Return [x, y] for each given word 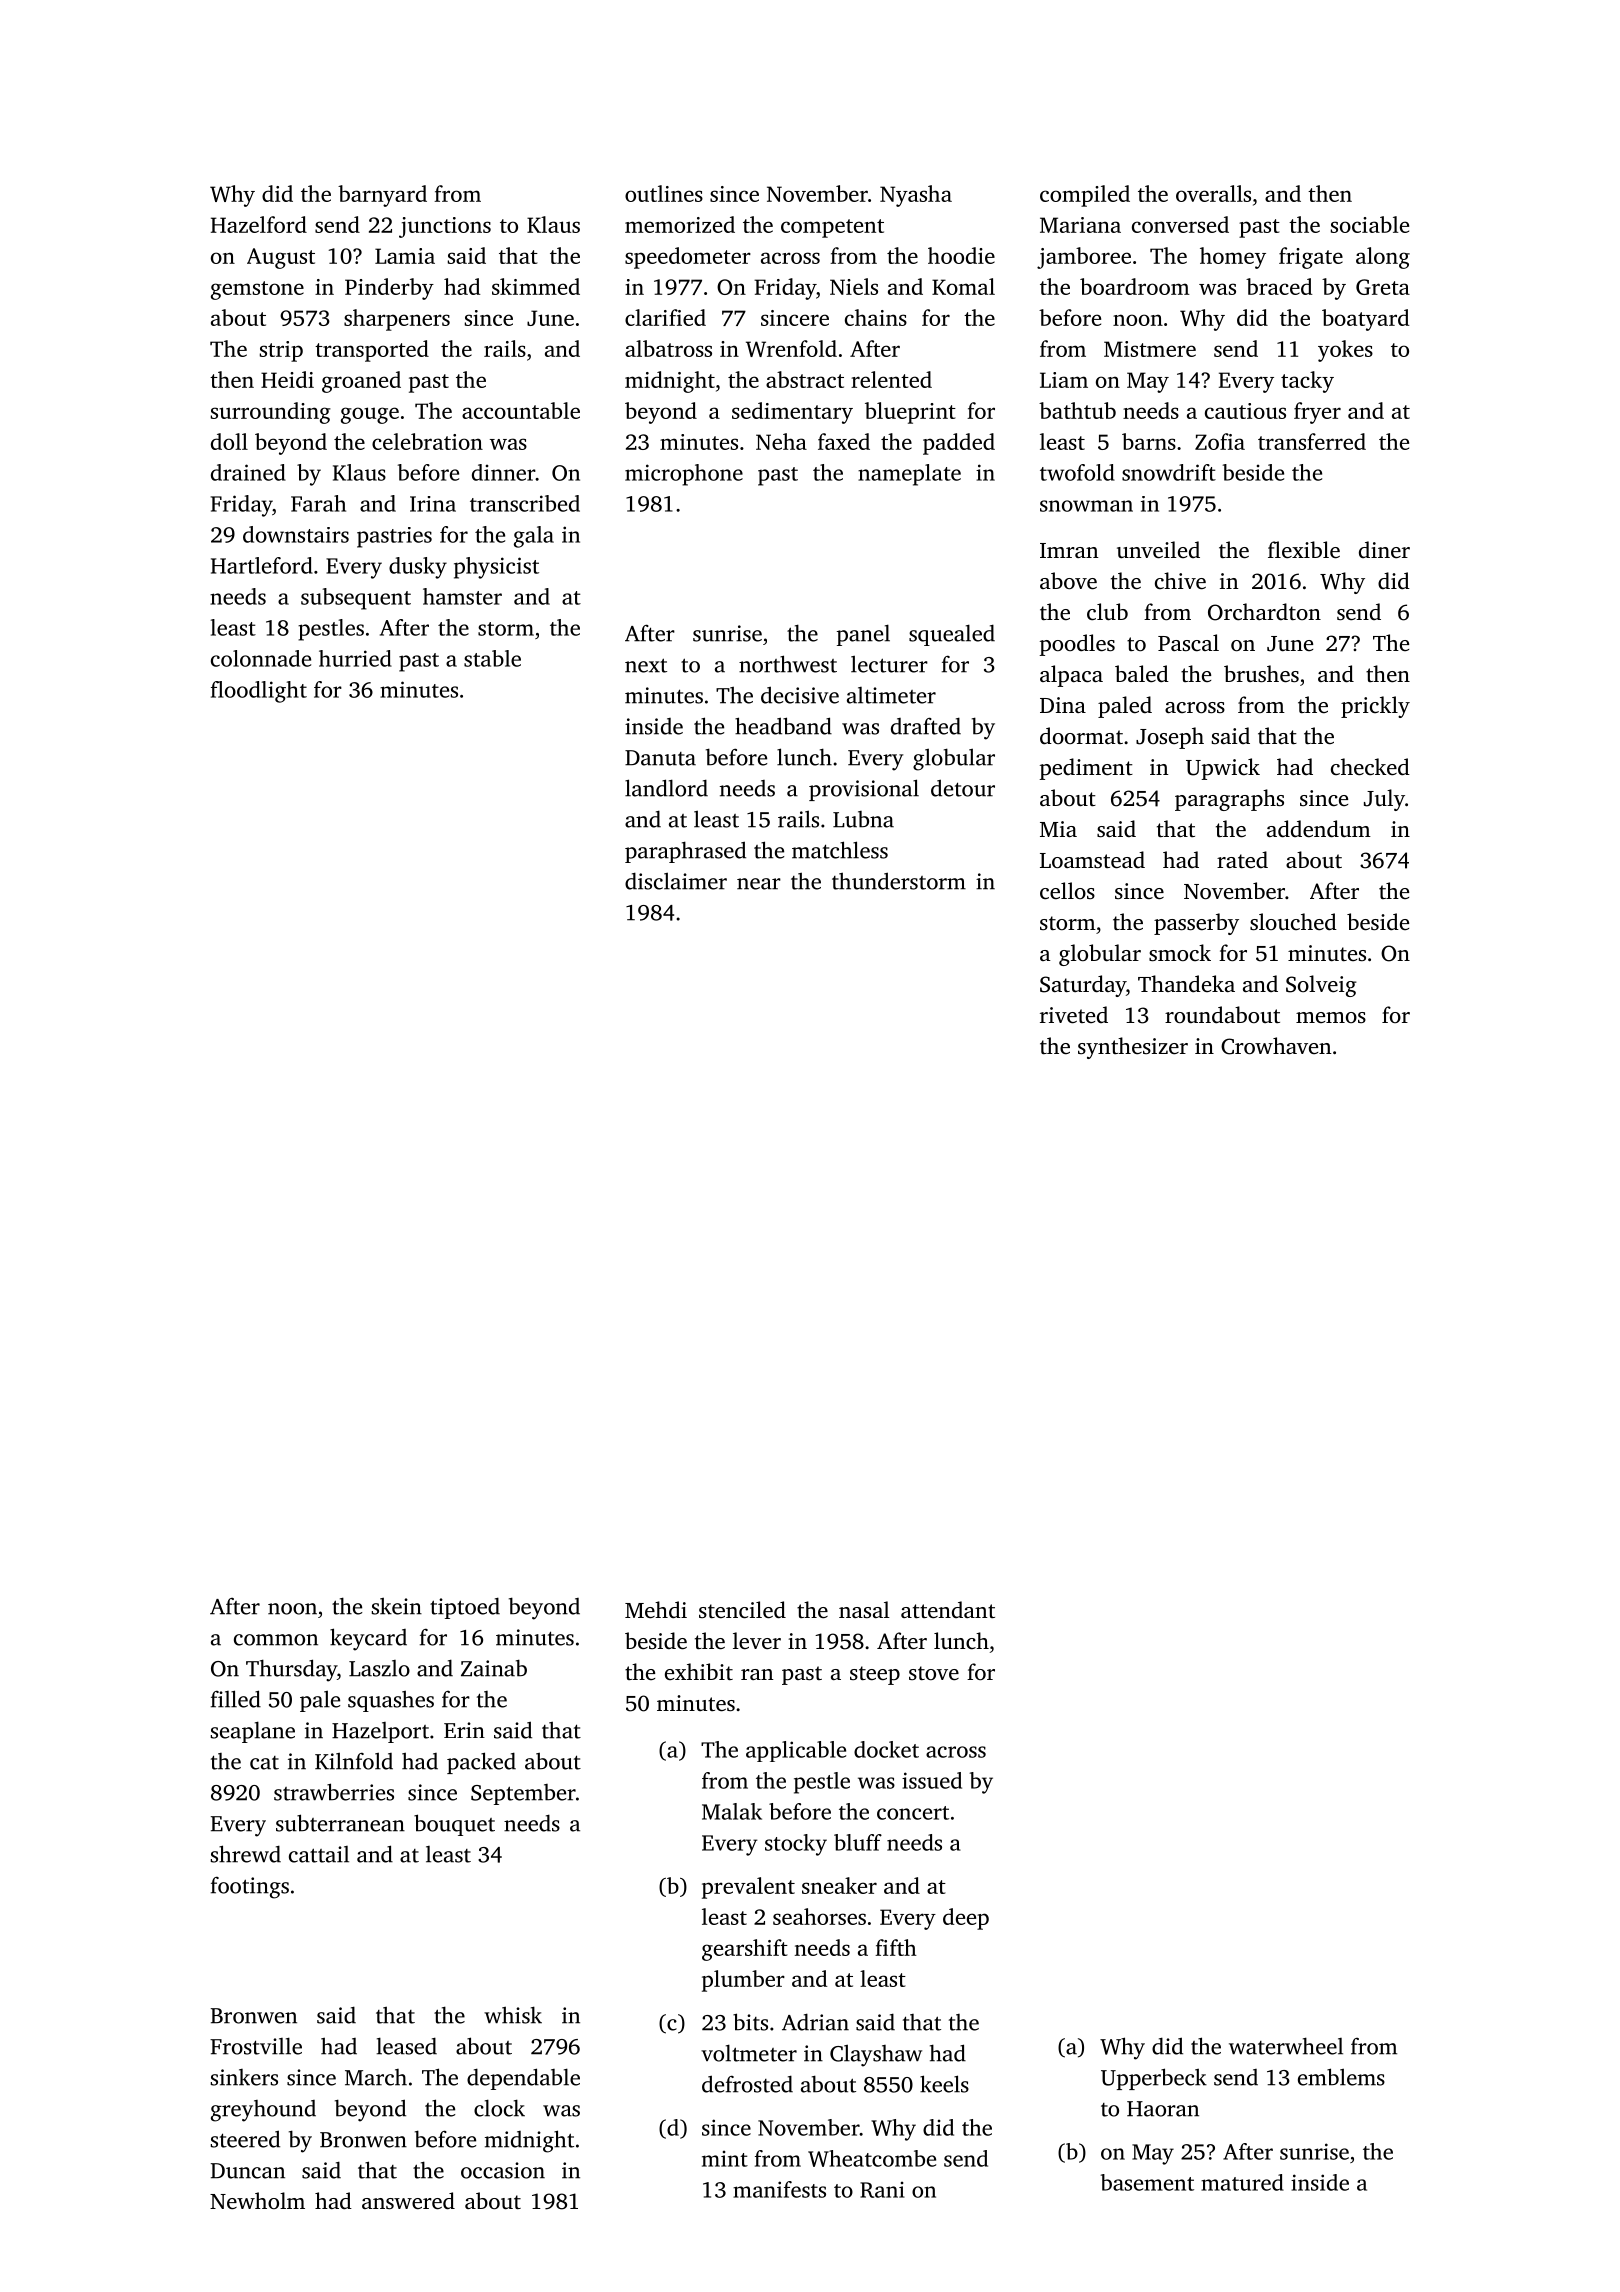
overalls [1213, 193]
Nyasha [916, 196]
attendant [948, 1610]
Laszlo [379, 1668]
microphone [684, 475]
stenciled [742, 1610]
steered [245, 2139]
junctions [445, 227]
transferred [1312, 441]
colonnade [261, 658]
